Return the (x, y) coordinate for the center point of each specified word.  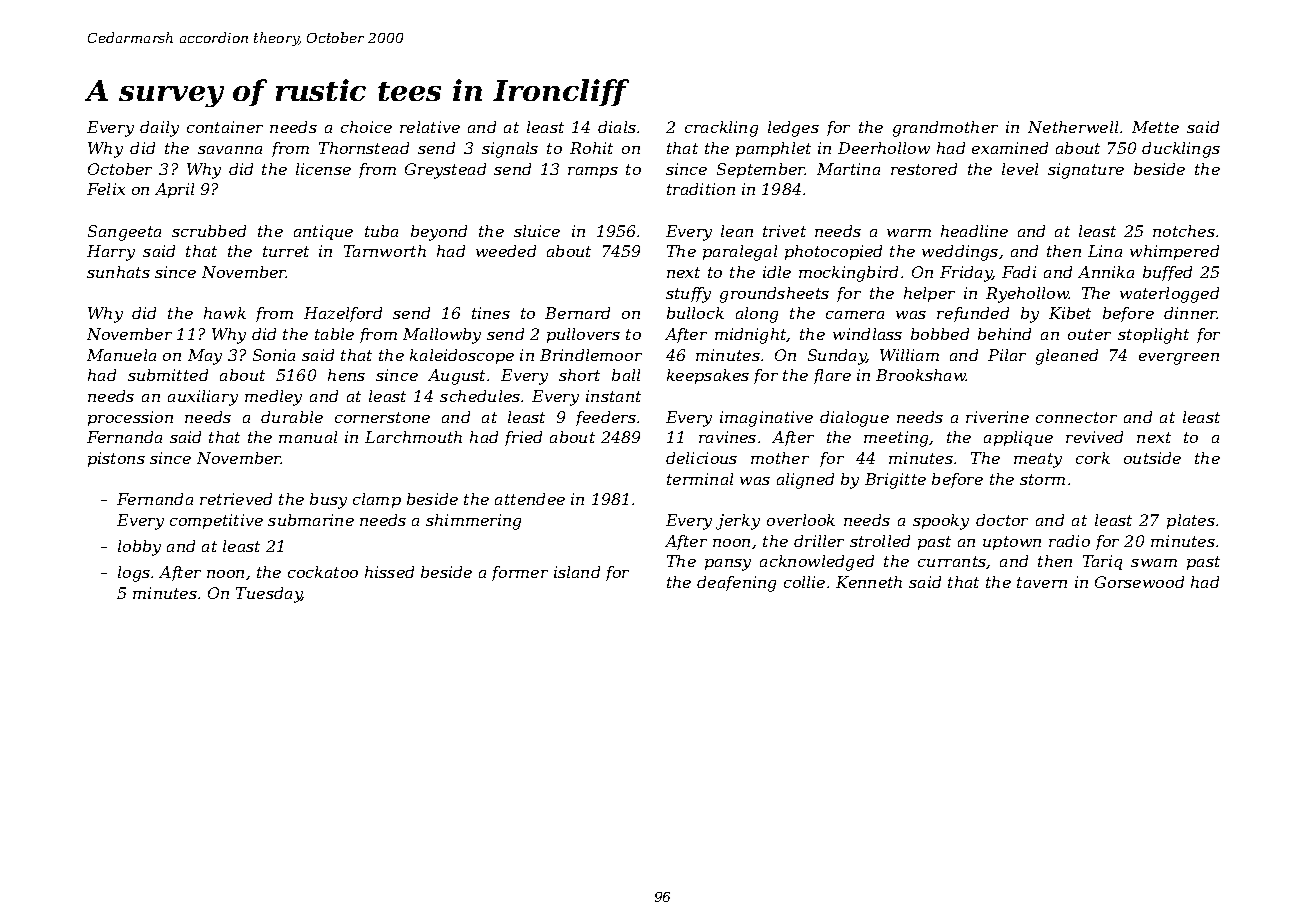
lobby (139, 548)
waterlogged (1169, 295)
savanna (230, 150)
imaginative (766, 419)
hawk (225, 313)
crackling (721, 129)
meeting (896, 439)
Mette (1155, 127)
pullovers (583, 335)
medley (273, 398)
